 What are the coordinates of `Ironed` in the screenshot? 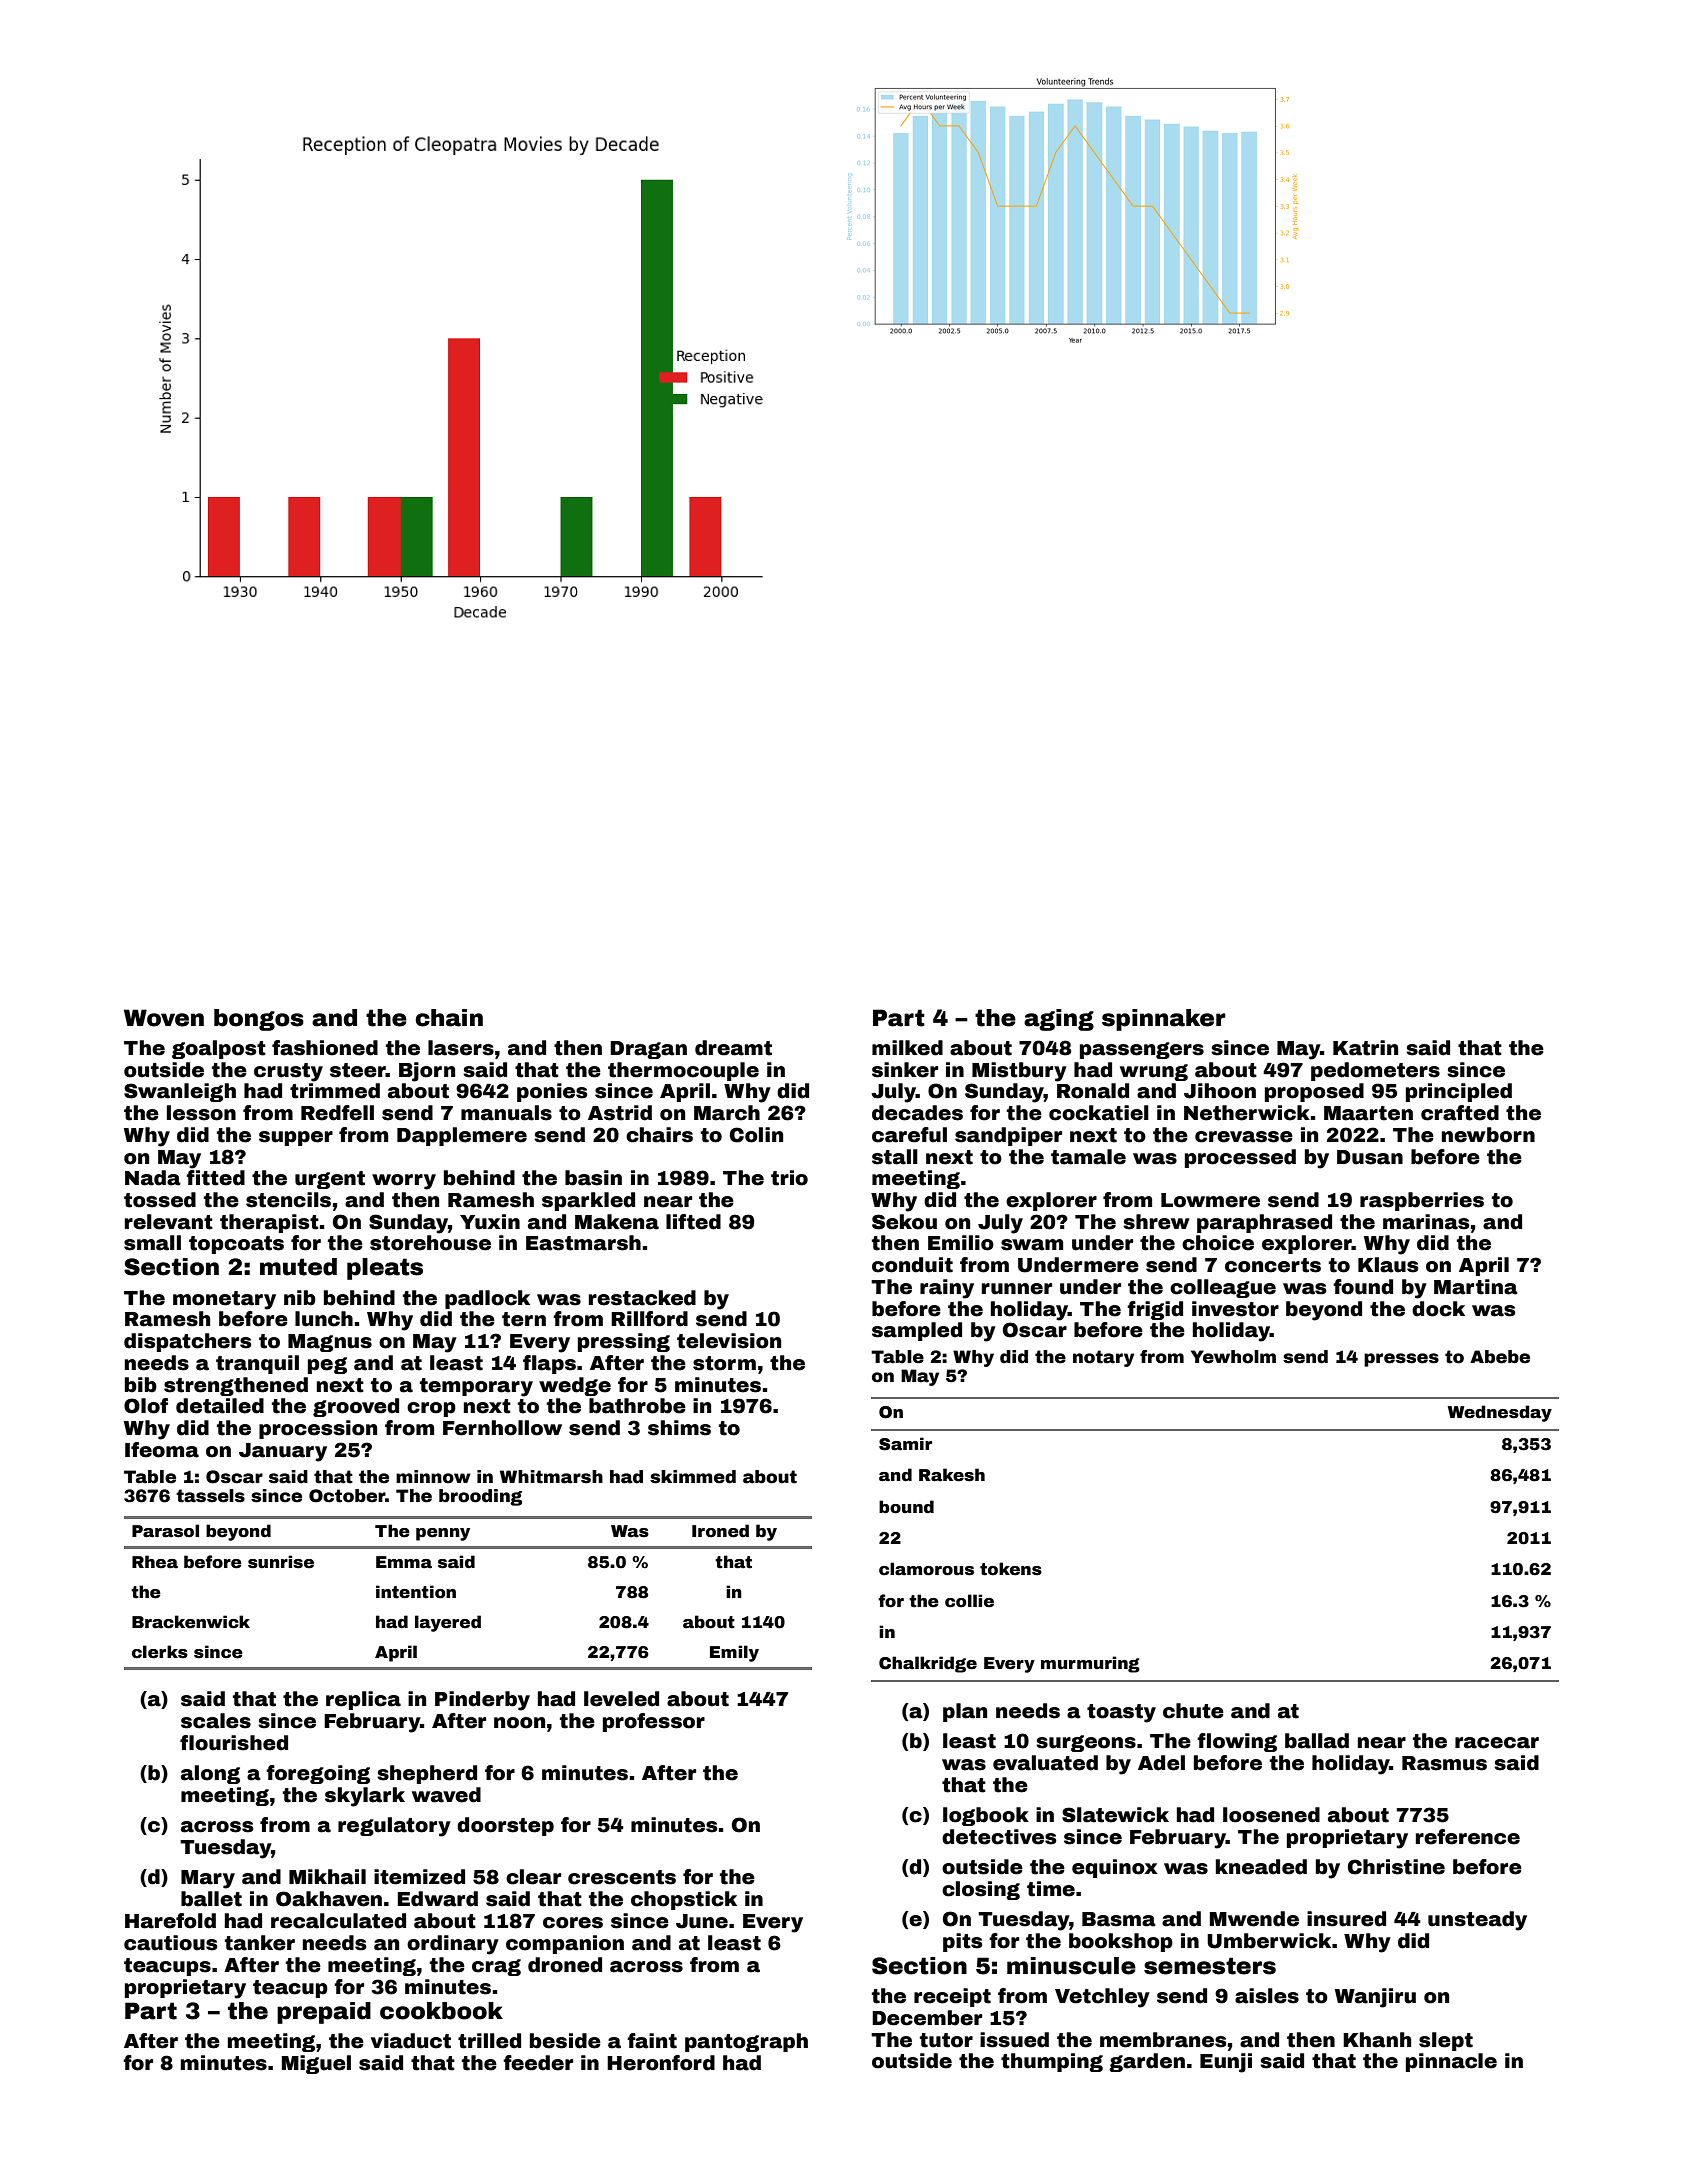 It's located at (720, 1531).
